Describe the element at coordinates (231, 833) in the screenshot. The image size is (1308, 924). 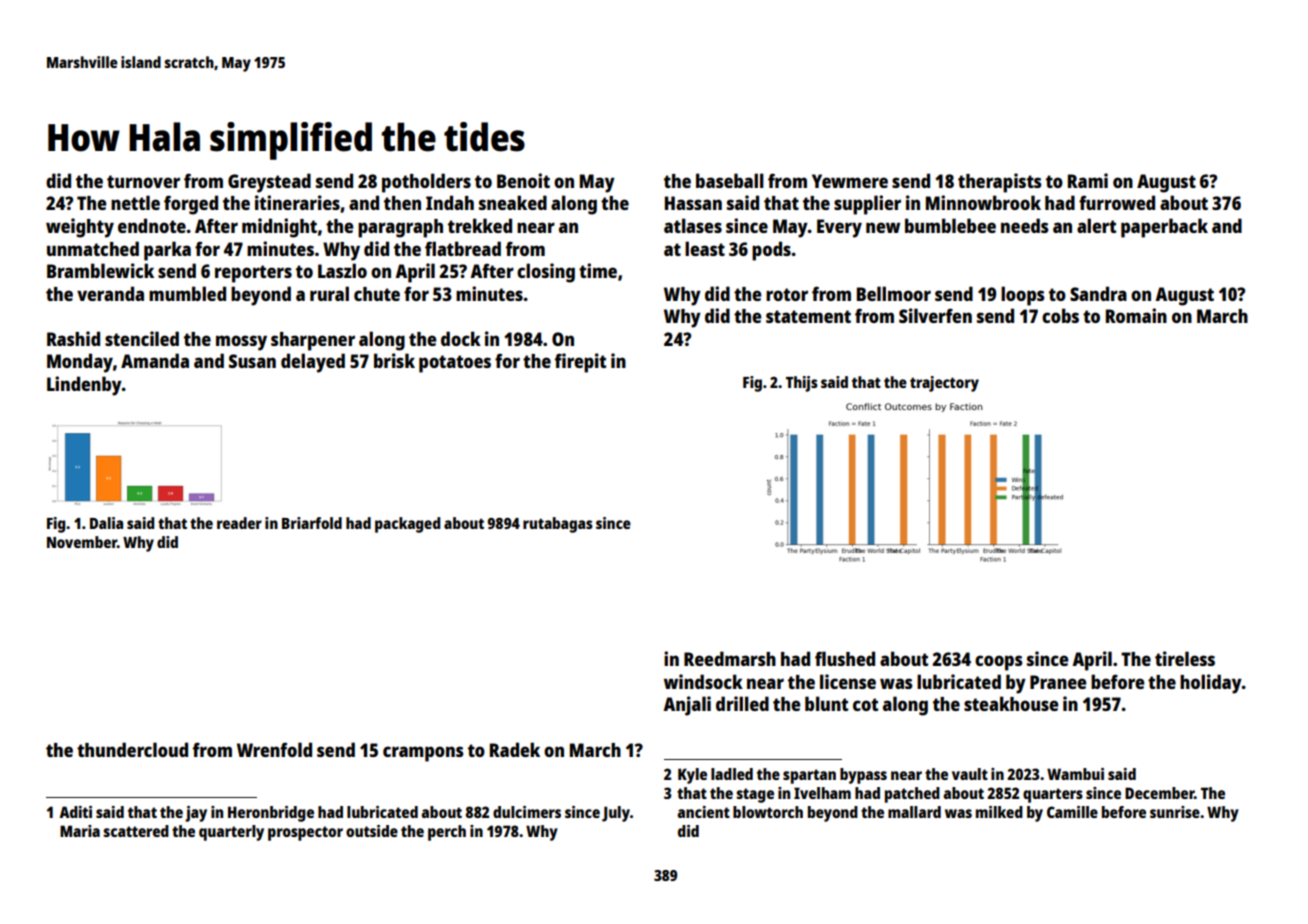
I see `quarterly` at that location.
